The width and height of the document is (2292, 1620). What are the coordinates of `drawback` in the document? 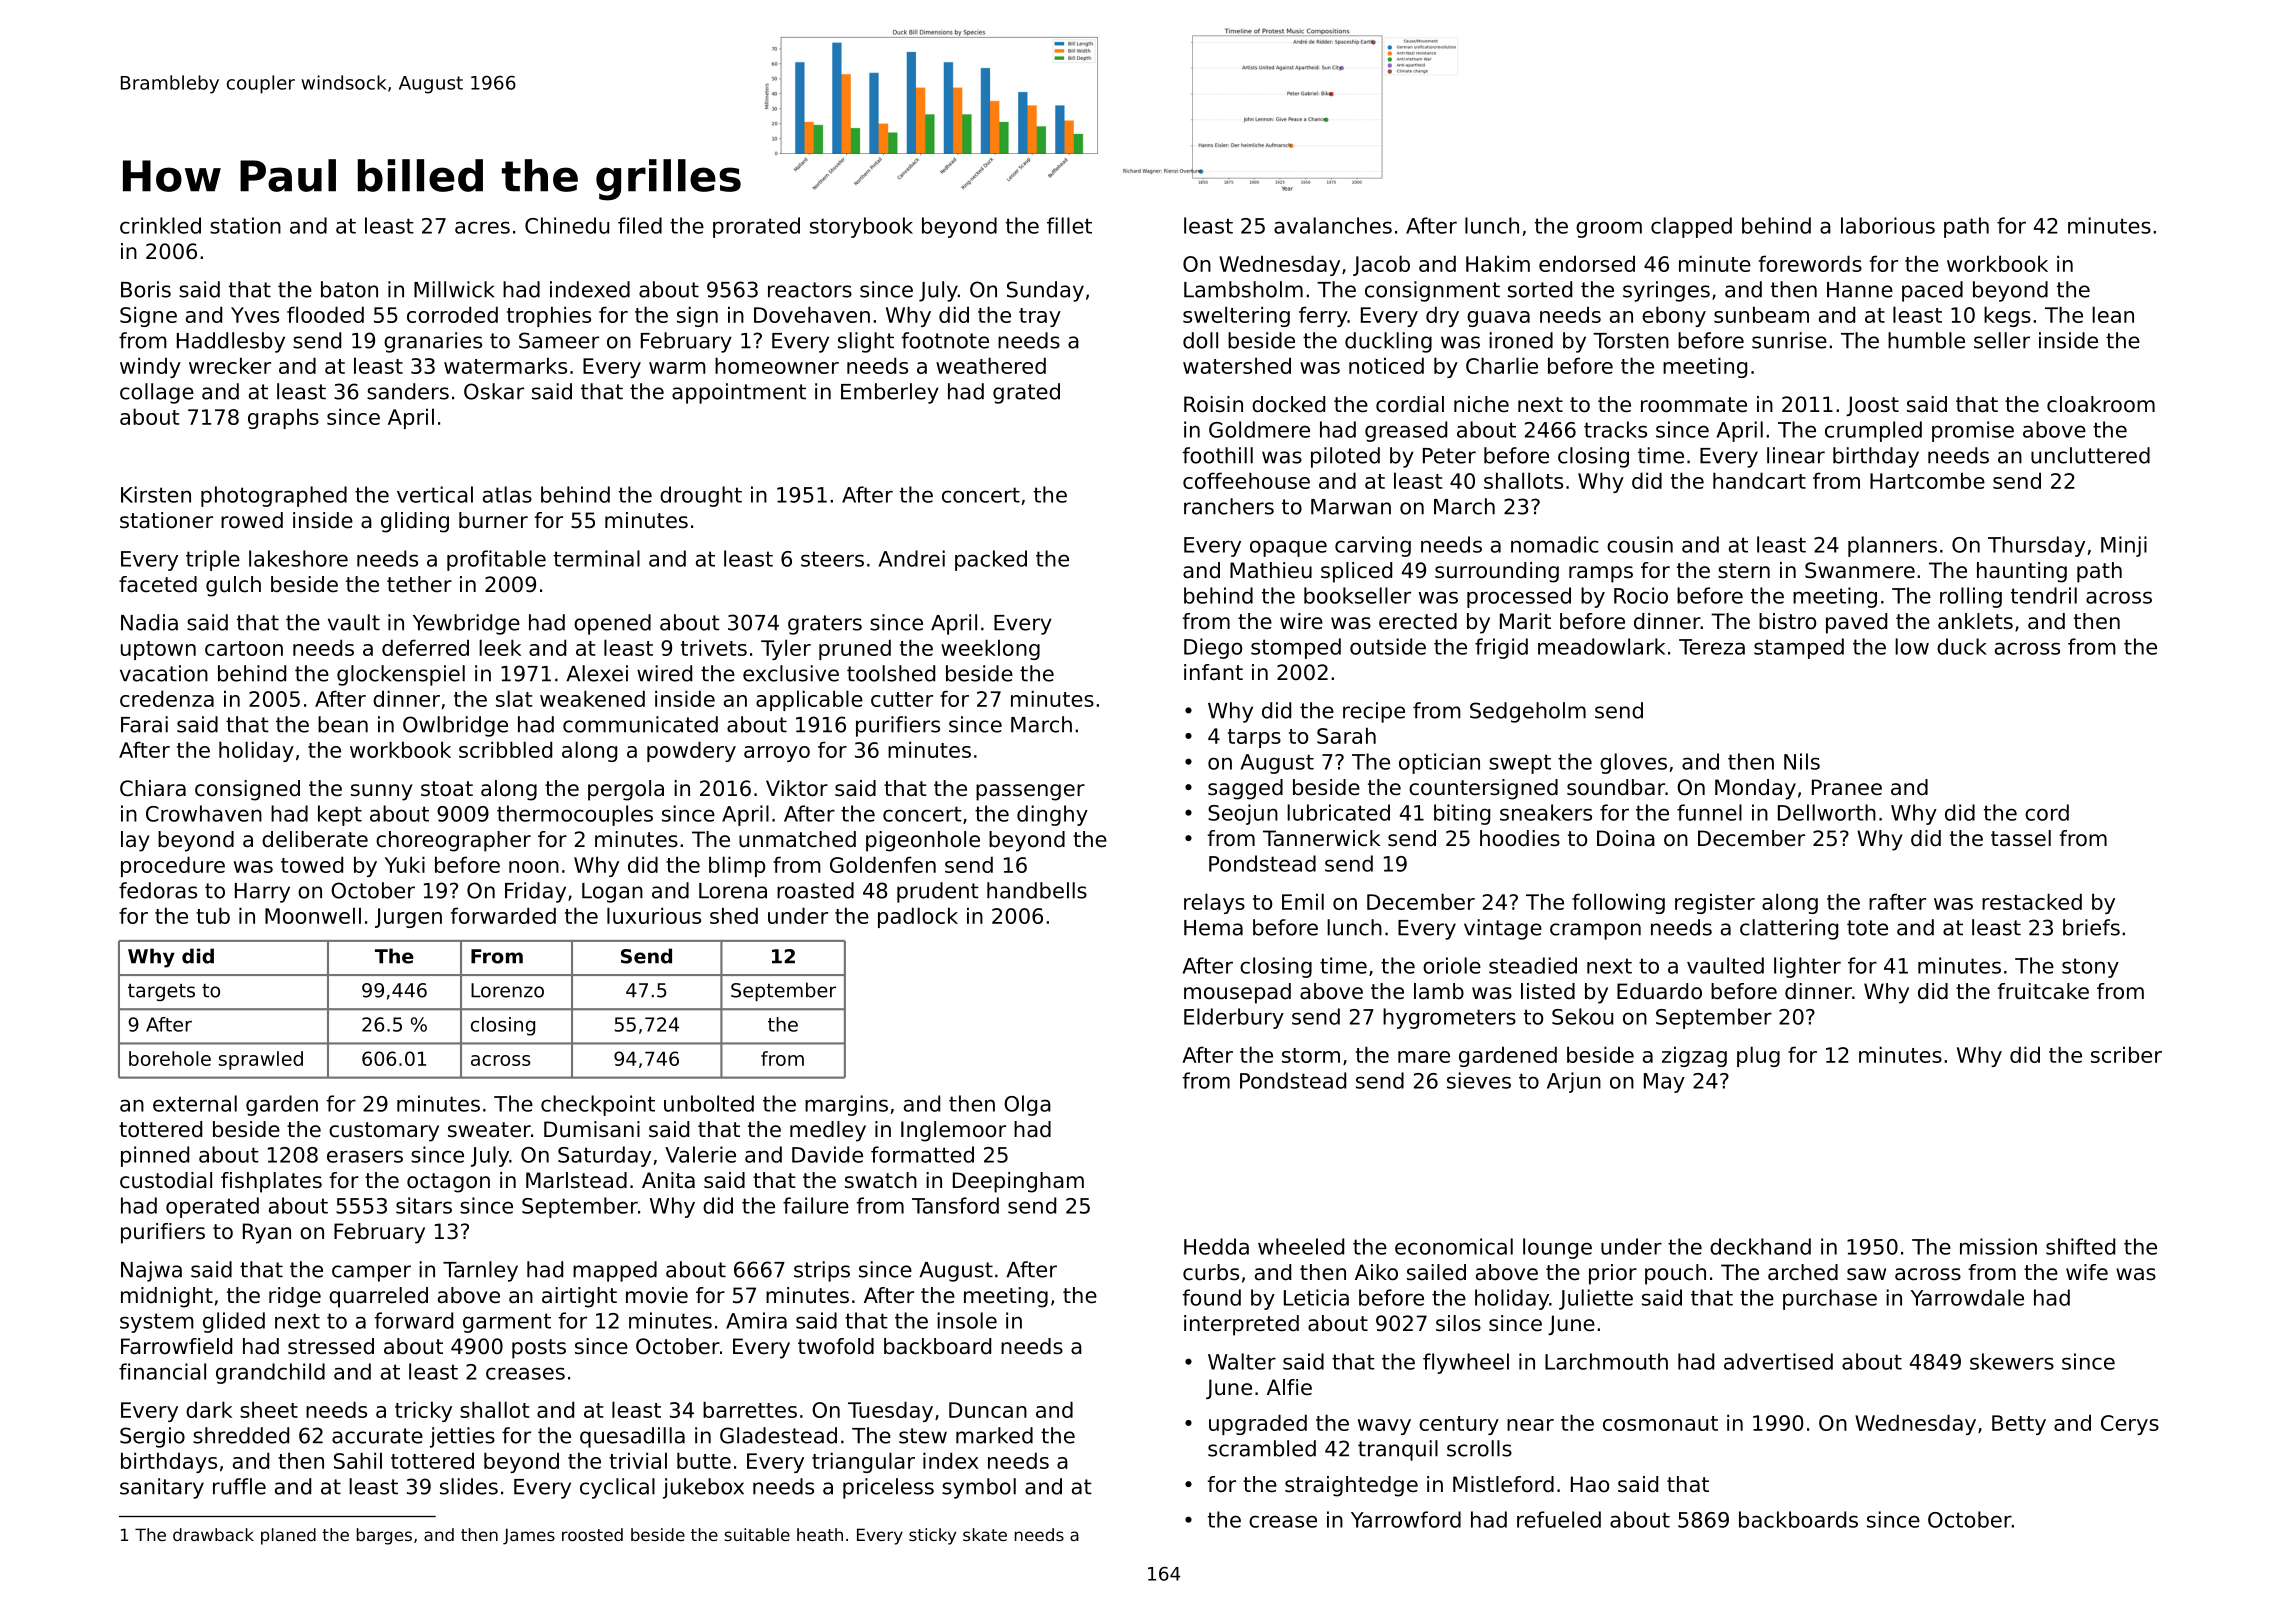 It's located at (213, 1534).
